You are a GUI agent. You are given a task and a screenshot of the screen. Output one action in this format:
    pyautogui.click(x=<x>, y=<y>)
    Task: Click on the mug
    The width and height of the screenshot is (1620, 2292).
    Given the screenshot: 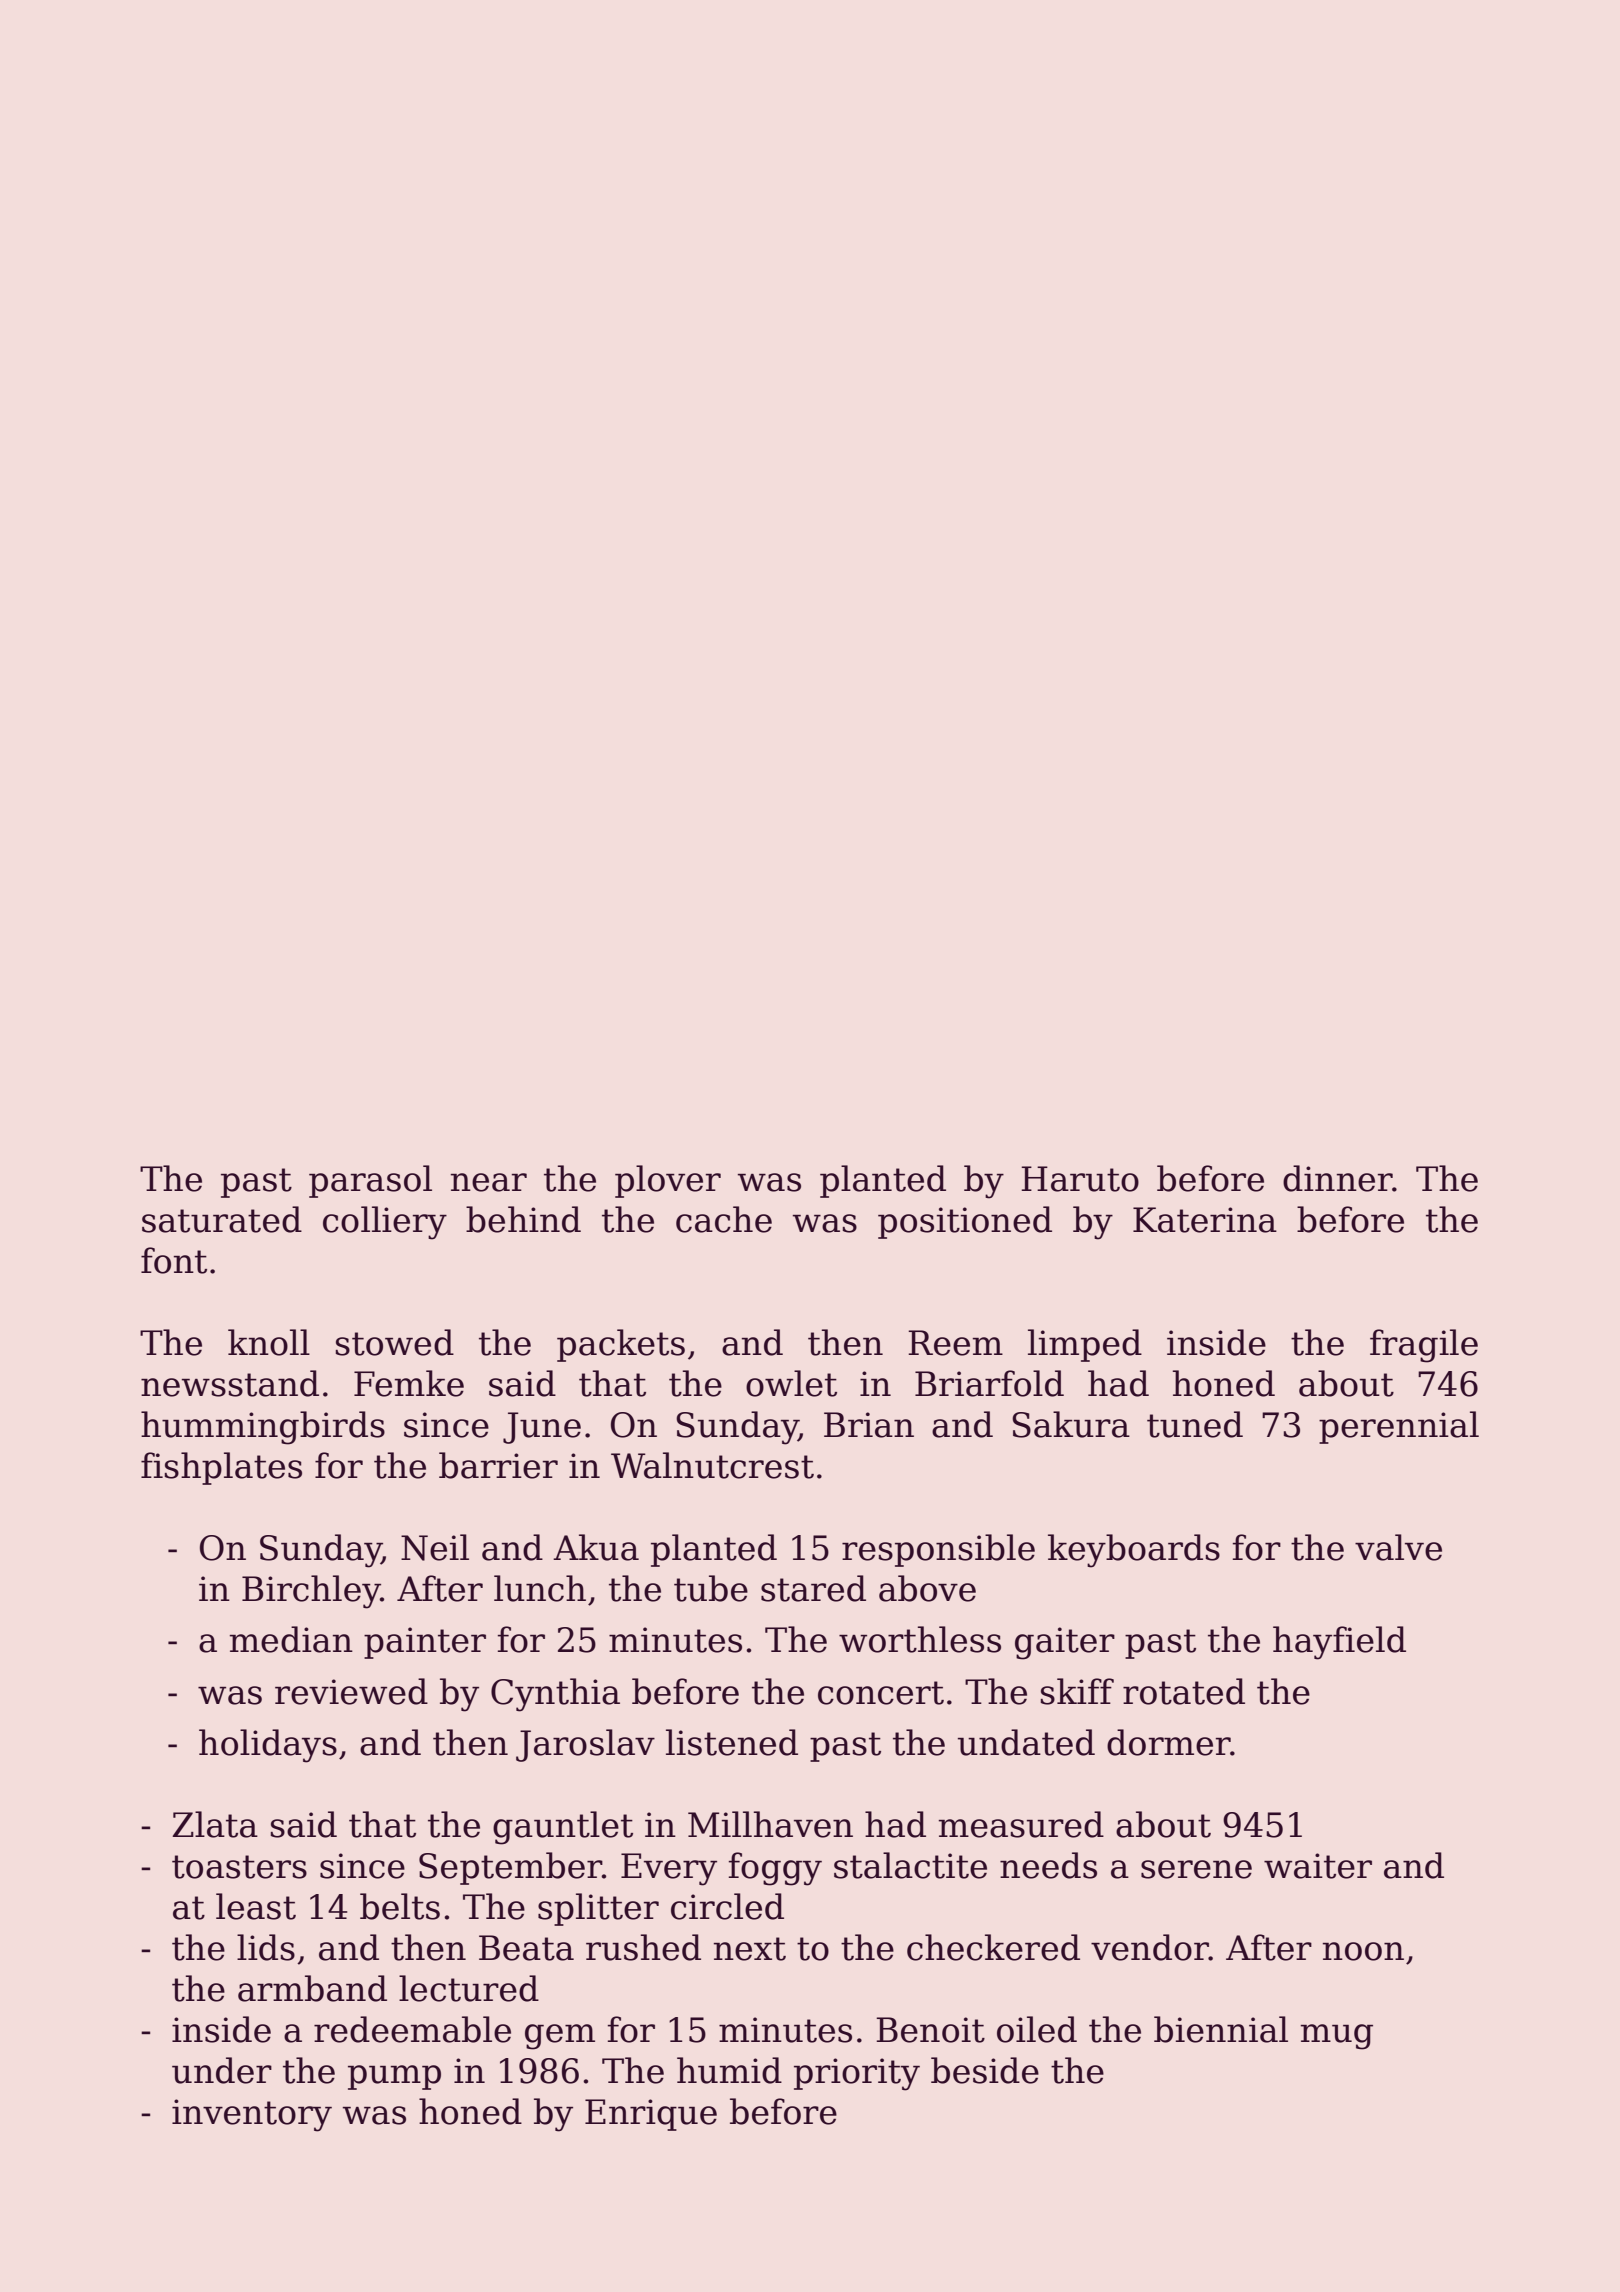 What is the action you would take?
    pyautogui.click(x=1337, y=2037)
